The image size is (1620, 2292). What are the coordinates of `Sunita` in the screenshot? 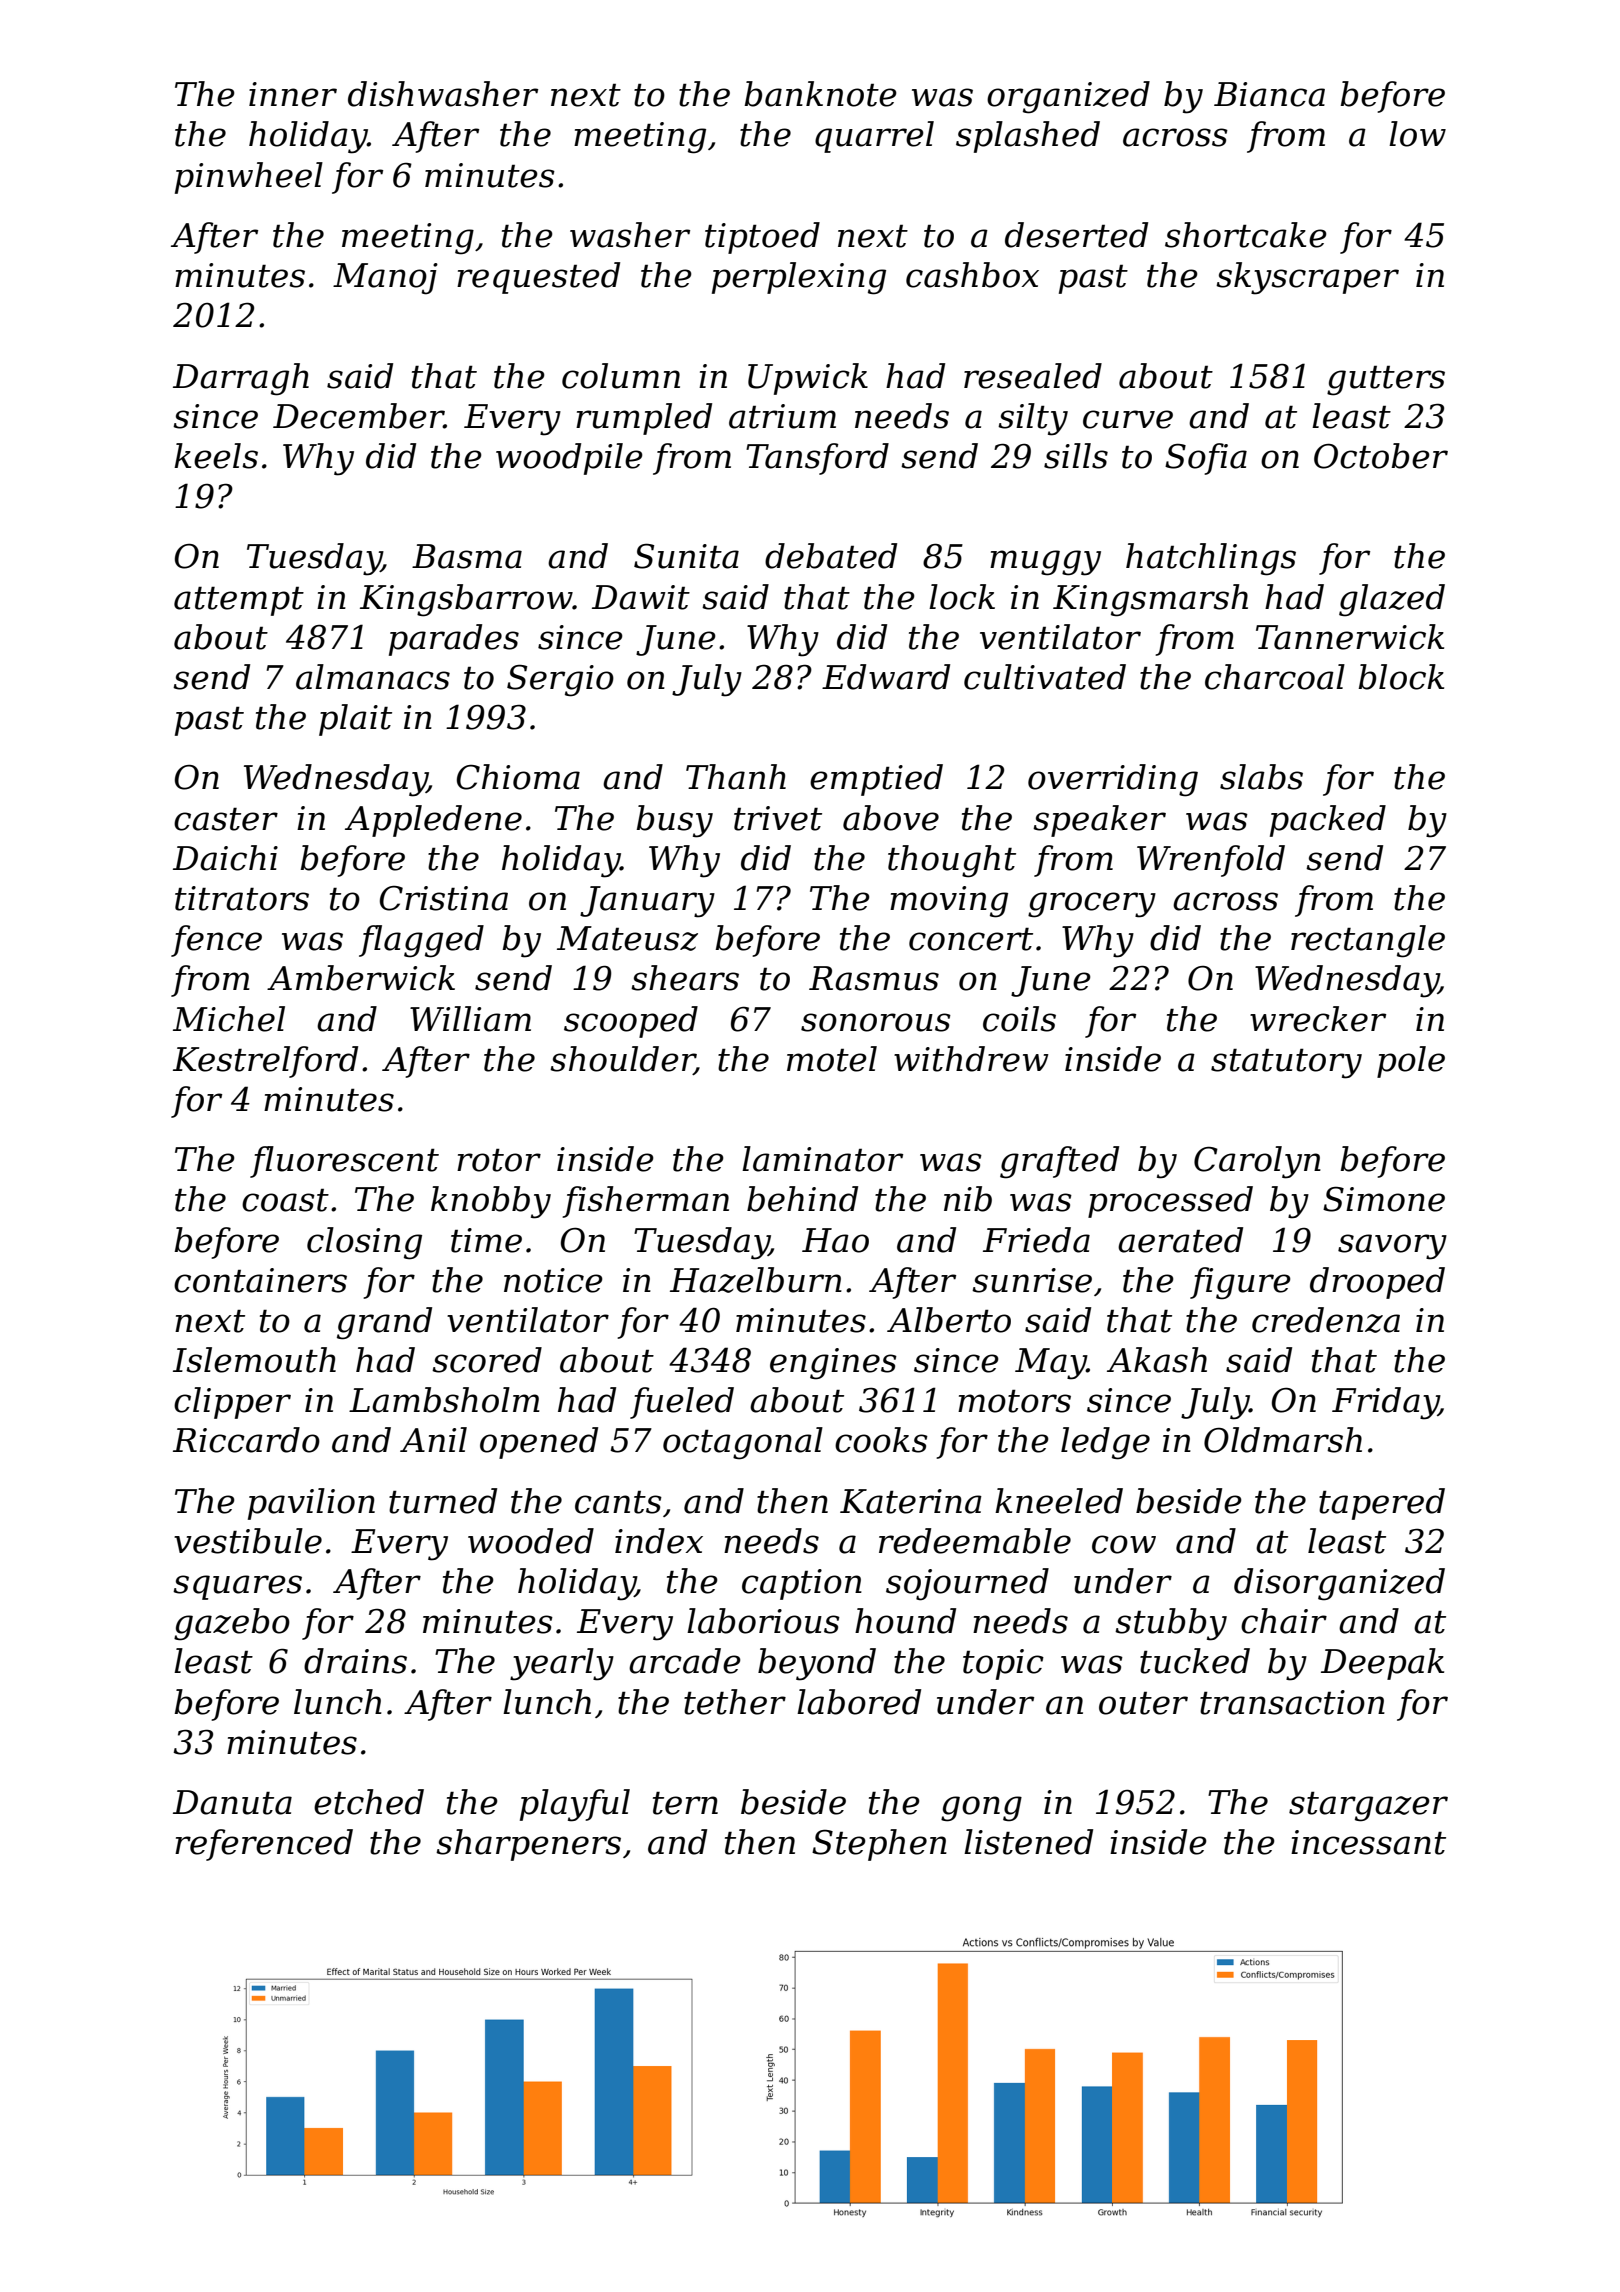 It's located at (686, 556).
